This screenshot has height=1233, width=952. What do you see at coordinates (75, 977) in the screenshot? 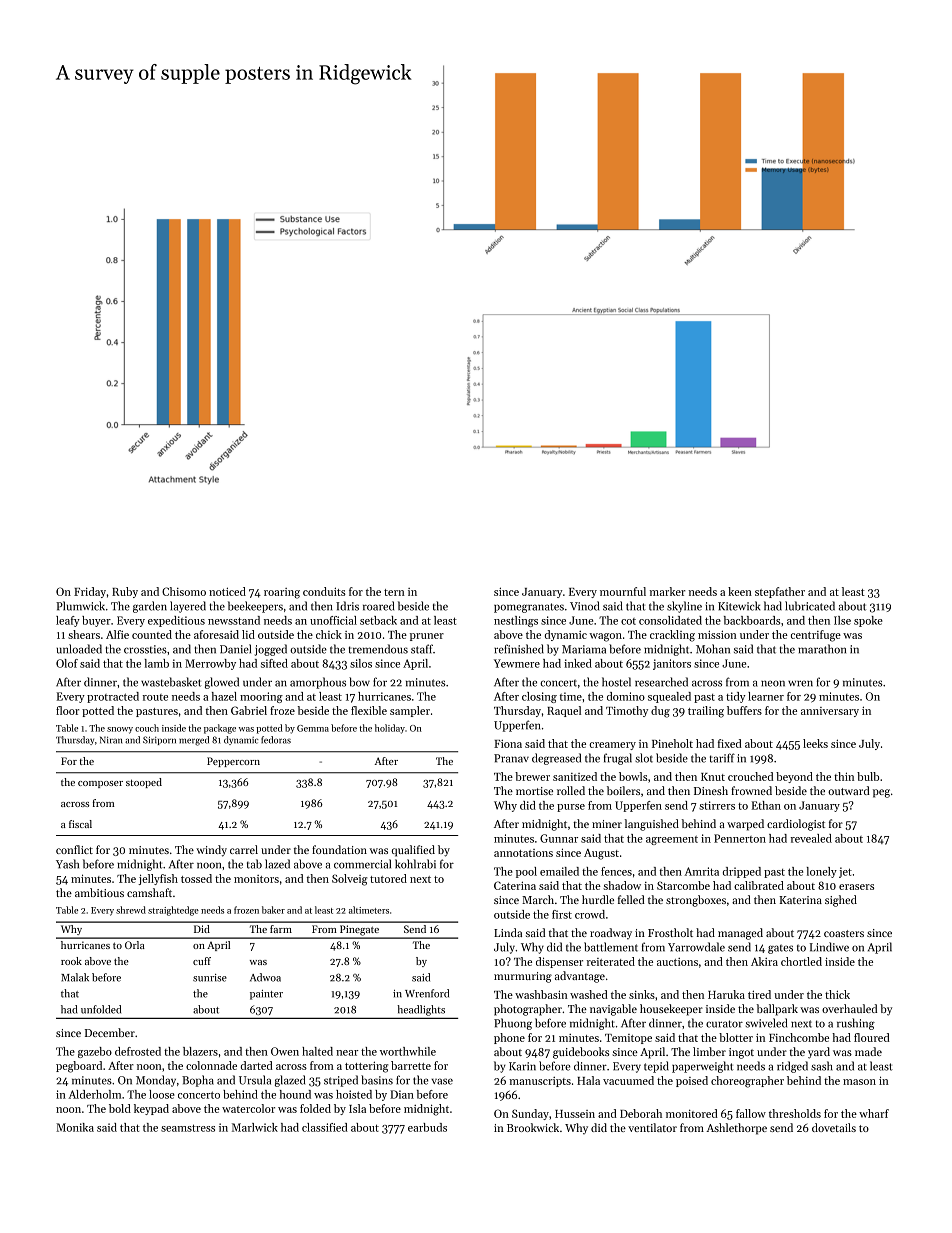
I see `Malak` at bounding box center [75, 977].
